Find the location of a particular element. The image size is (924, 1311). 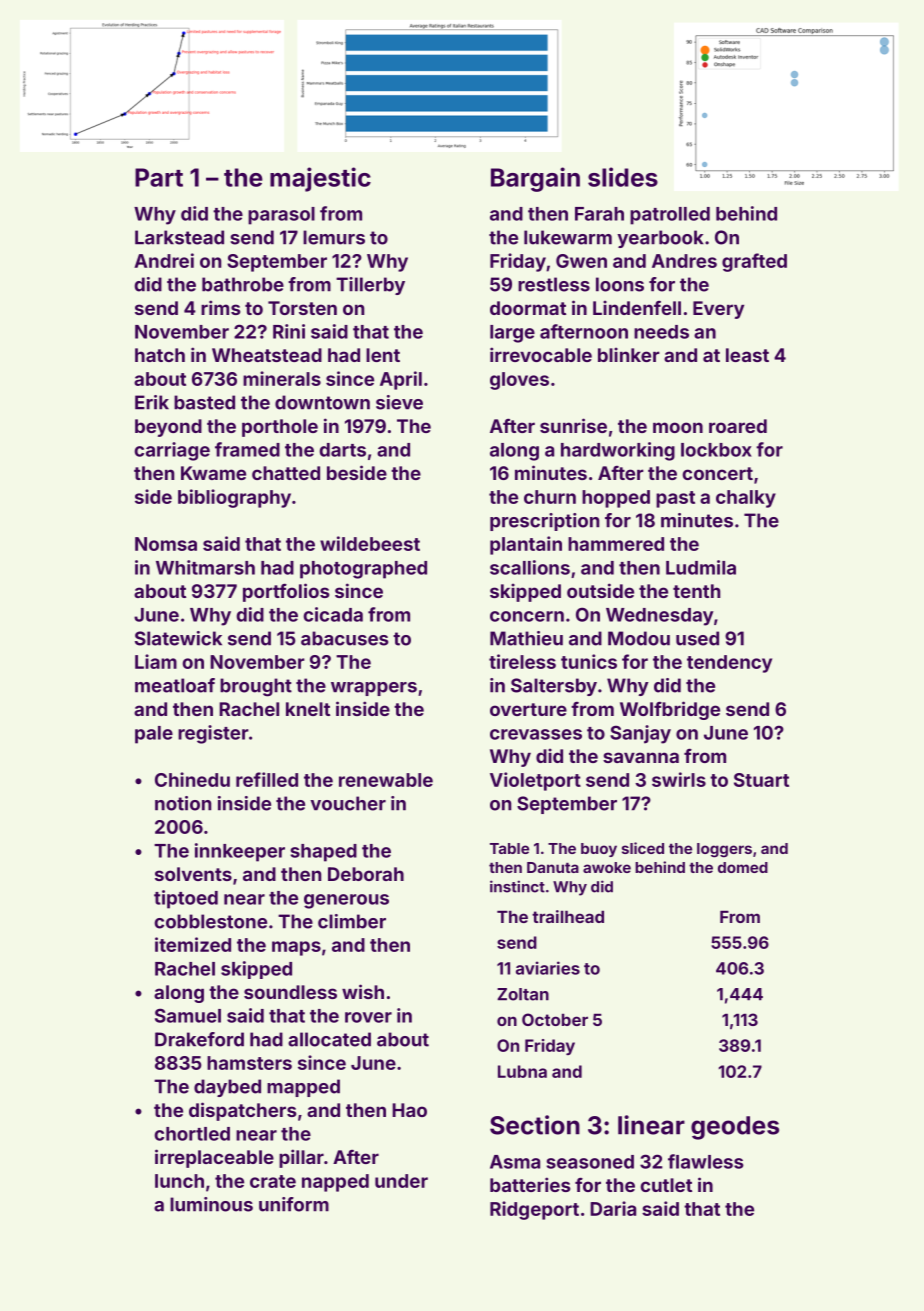

Part is located at coordinates (159, 177).
